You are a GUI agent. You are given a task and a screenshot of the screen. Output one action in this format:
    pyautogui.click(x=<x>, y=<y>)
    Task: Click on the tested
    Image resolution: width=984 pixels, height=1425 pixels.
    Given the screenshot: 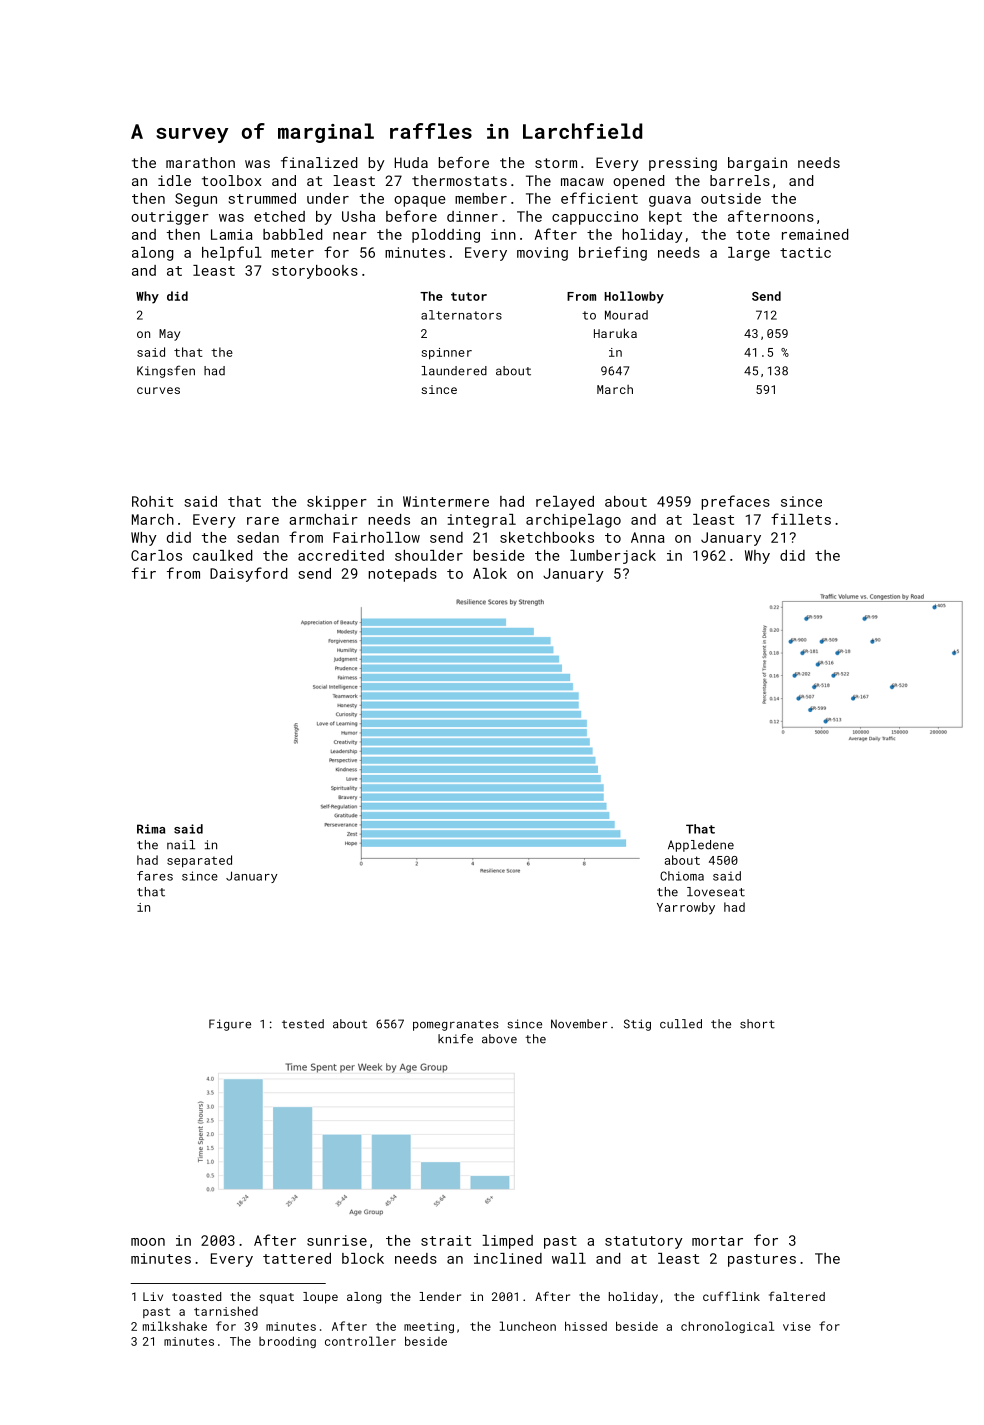 What is the action you would take?
    pyautogui.click(x=303, y=1024)
